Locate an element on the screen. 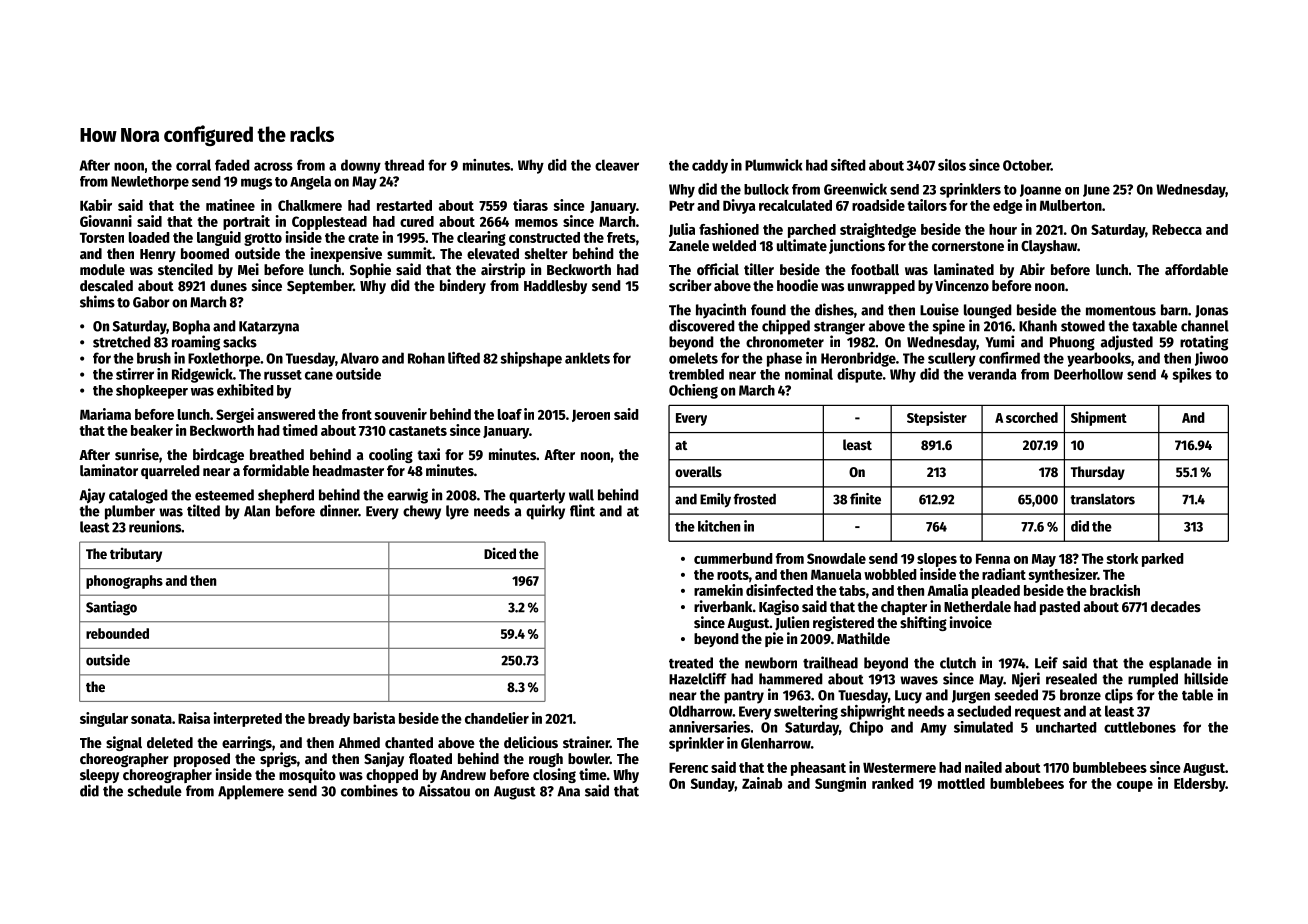 This screenshot has height=924, width=1308. shipshape is located at coordinates (531, 359).
